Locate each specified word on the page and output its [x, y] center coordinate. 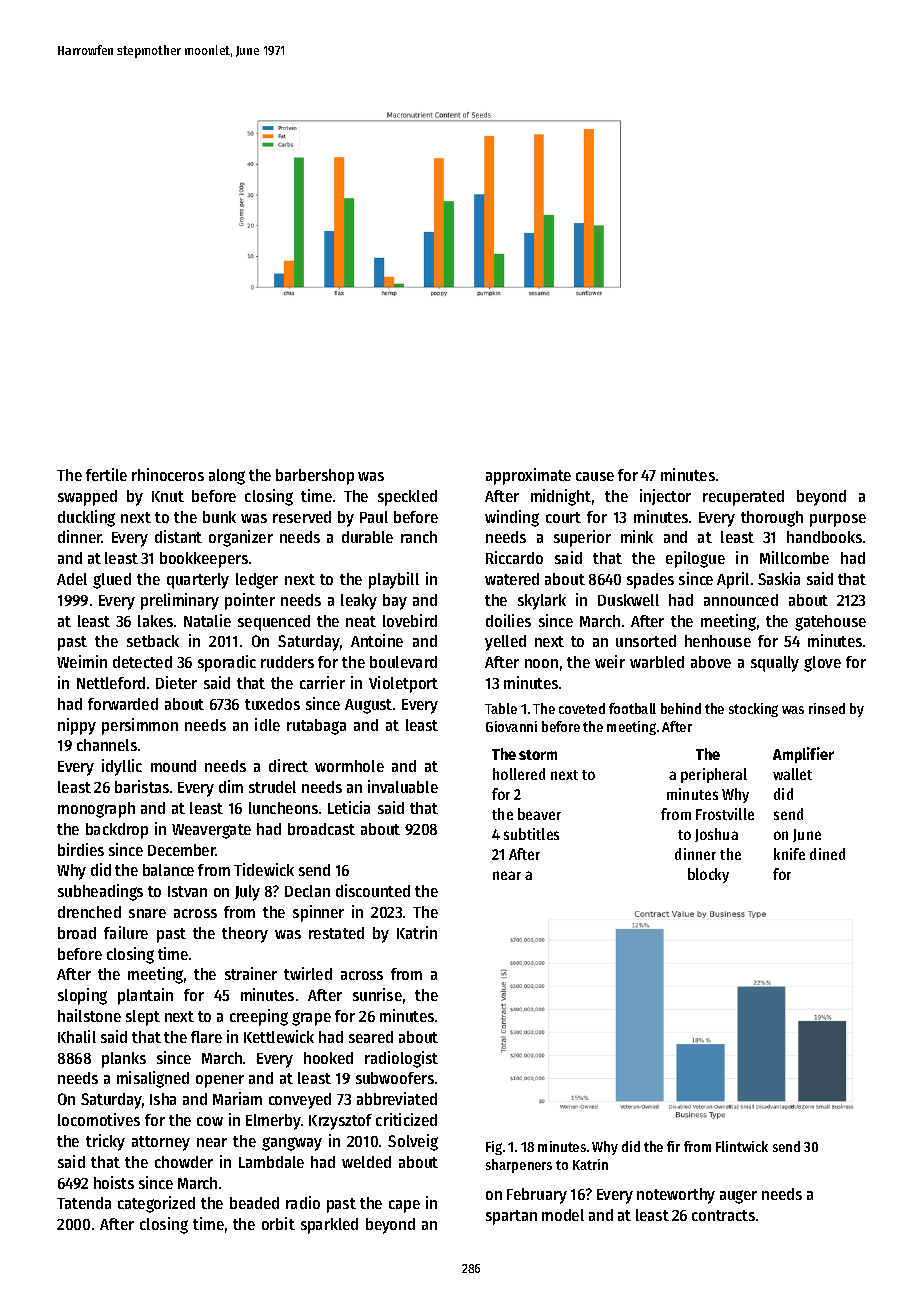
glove [822, 664]
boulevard [403, 662]
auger [738, 1197]
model [563, 1215]
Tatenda [84, 1203]
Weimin [82, 661]
